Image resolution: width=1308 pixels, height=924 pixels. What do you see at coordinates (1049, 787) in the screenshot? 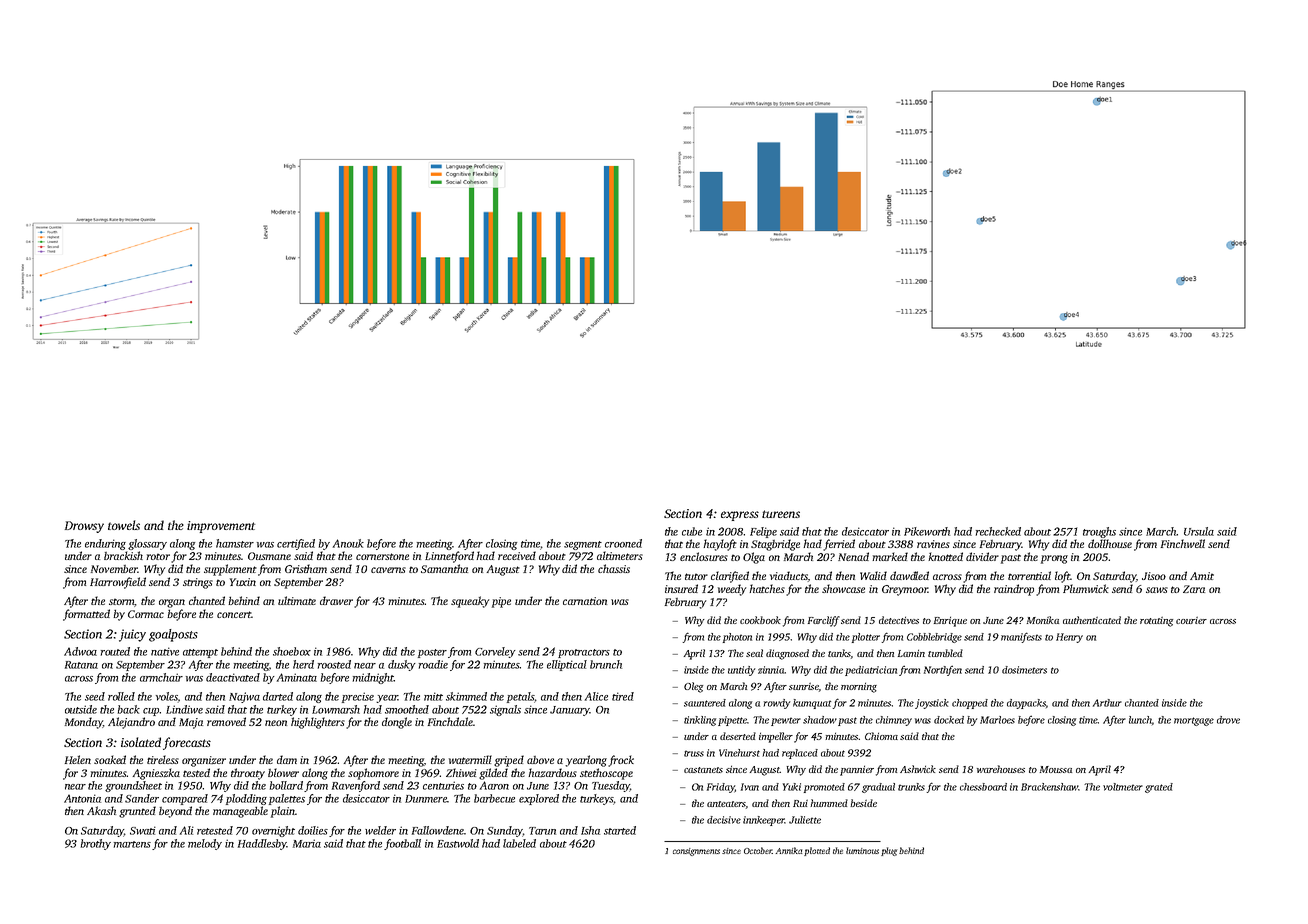
I see `Brackenshaw` at bounding box center [1049, 787].
